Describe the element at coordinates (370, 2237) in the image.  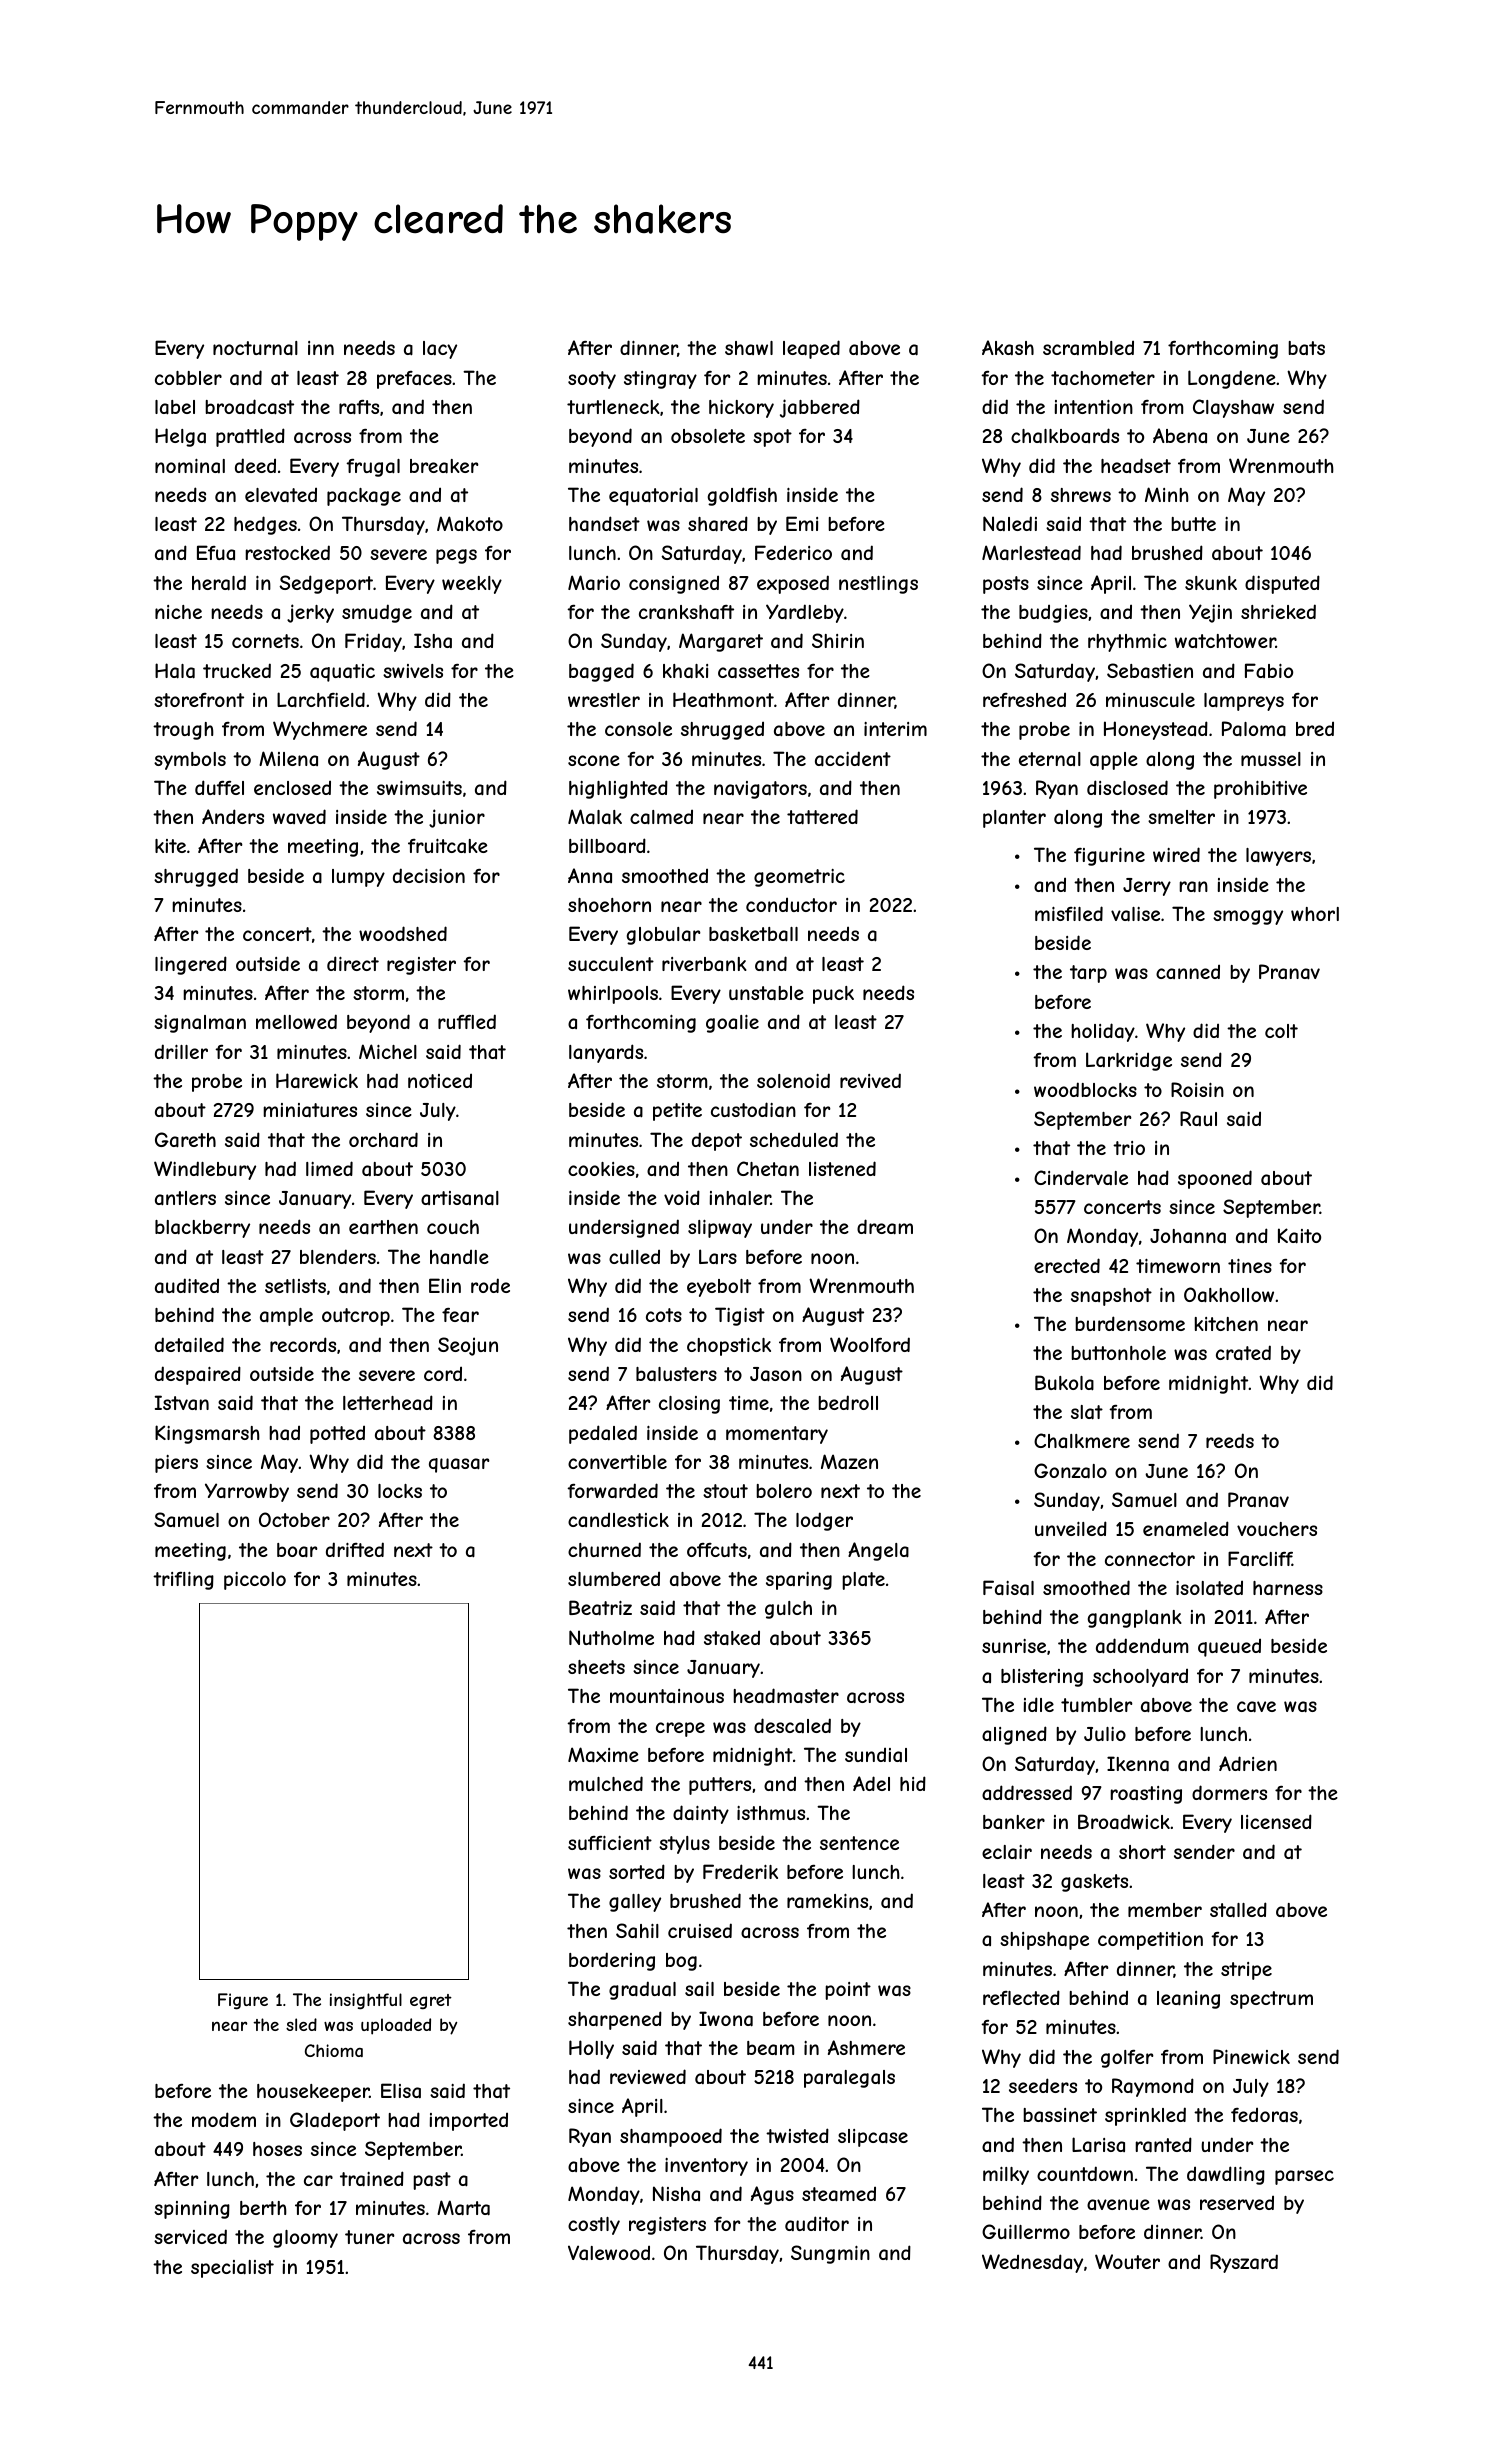
I see `tuner` at that location.
